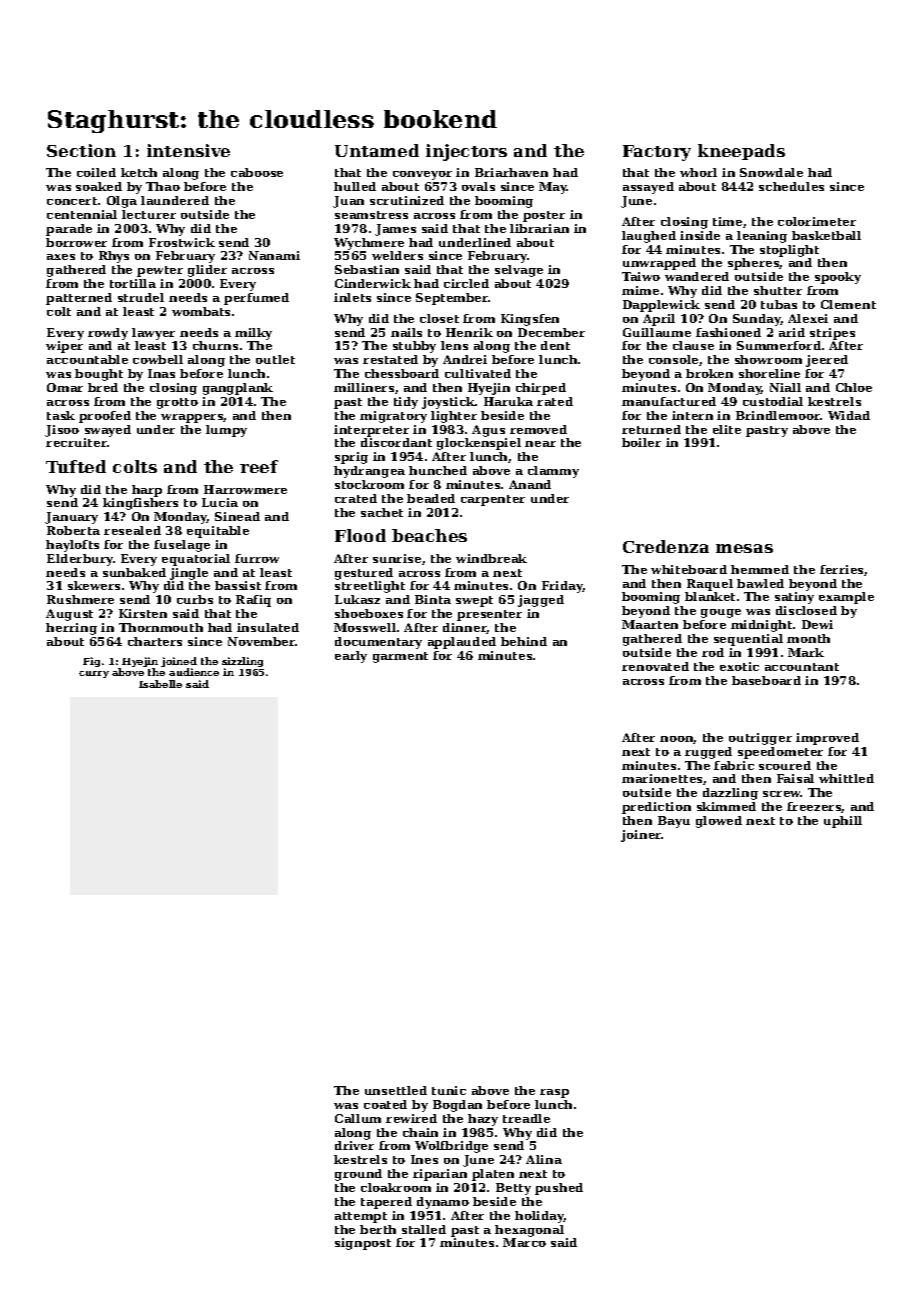  I want to click on kneepads, so click(741, 152).
